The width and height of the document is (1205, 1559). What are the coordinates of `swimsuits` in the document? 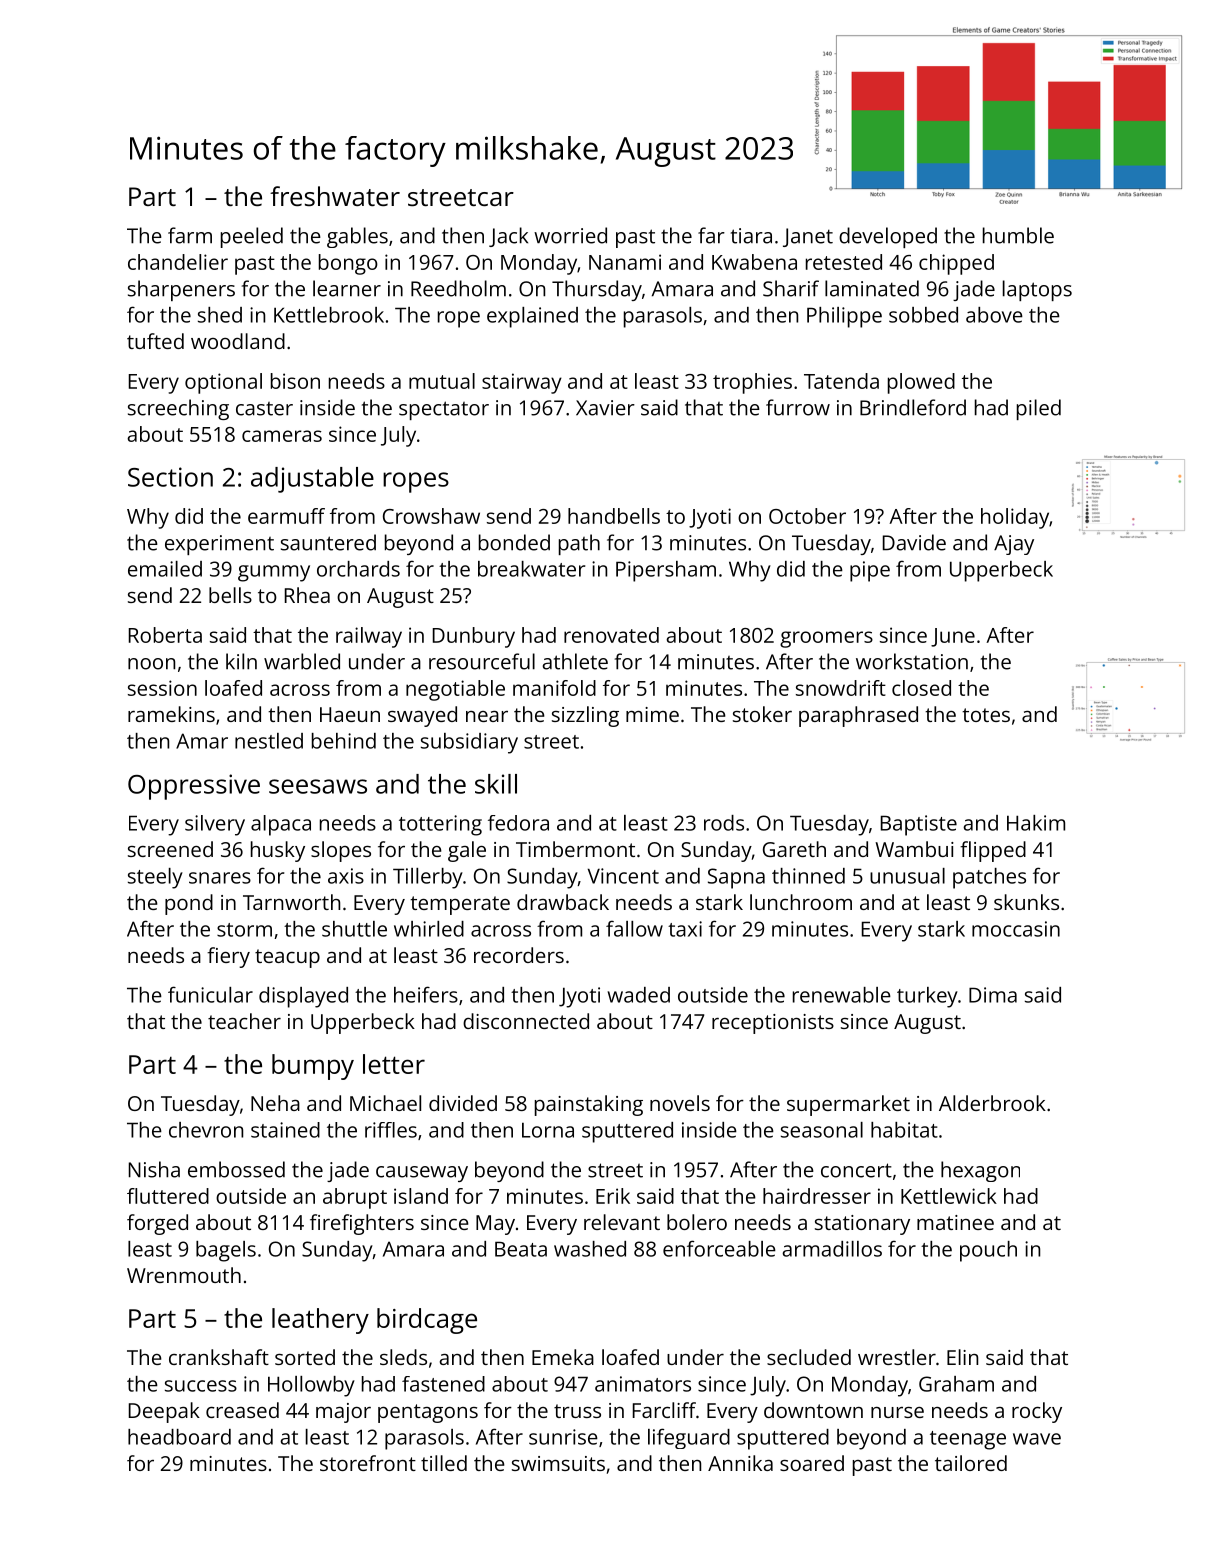 It's located at (558, 1463).
